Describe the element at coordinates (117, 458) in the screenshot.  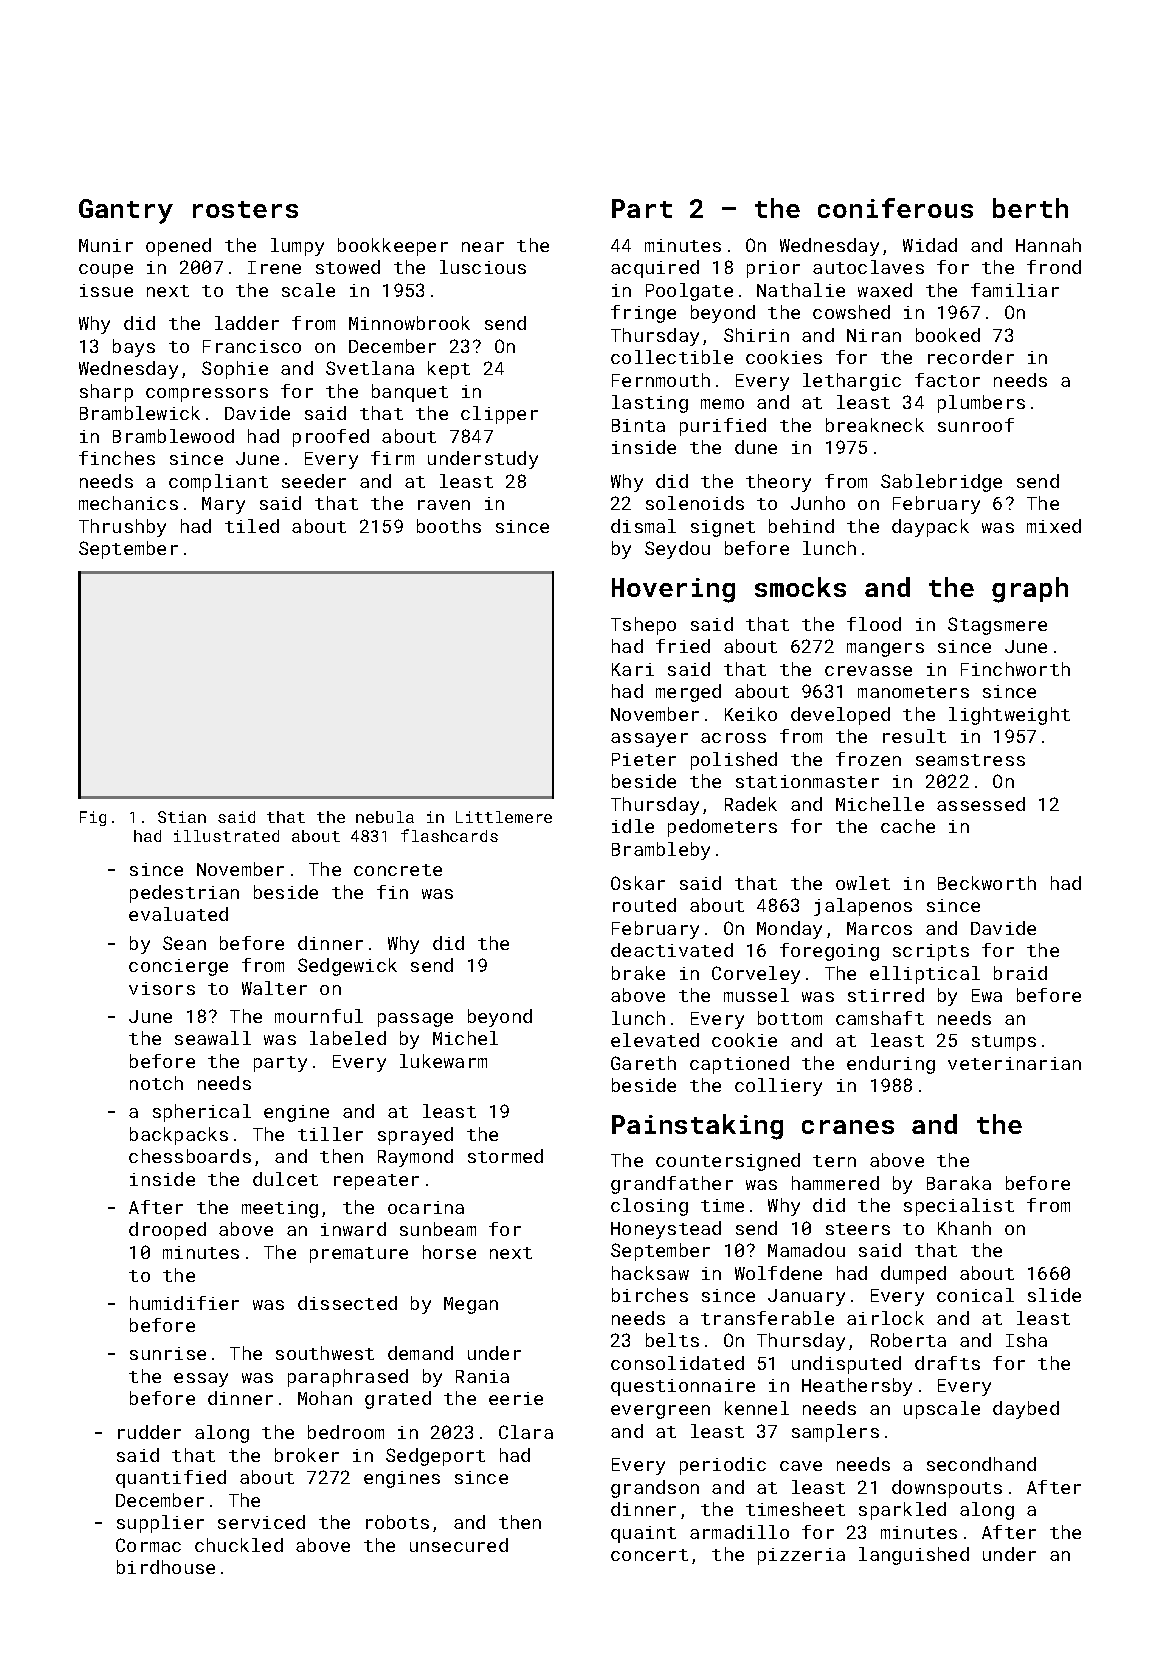
I see `finches` at that location.
